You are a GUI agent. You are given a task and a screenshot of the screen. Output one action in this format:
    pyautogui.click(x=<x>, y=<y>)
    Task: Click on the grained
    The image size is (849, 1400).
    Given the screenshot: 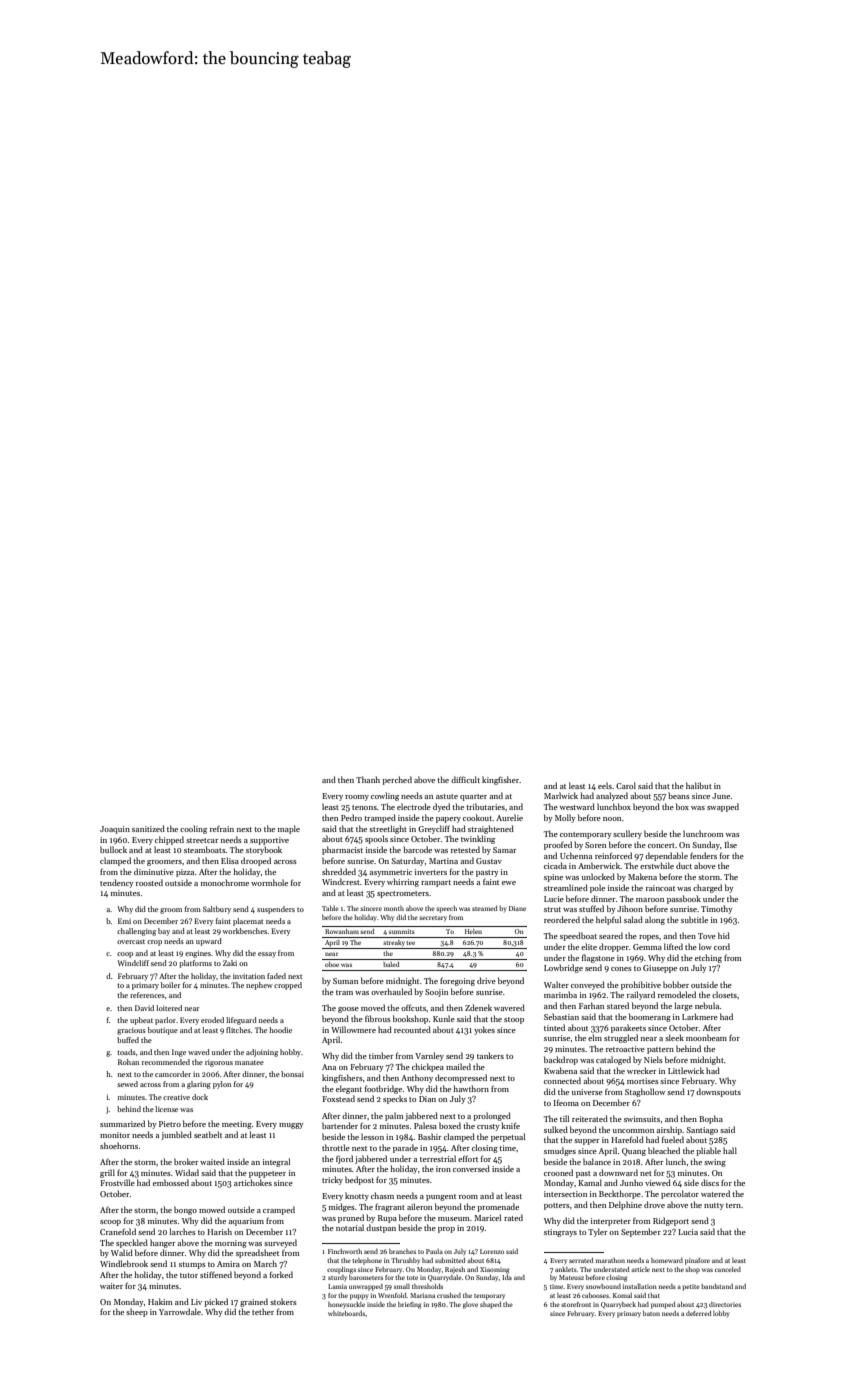 What is the action you would take?
    pyautogui.click(x=254, y=1302)
